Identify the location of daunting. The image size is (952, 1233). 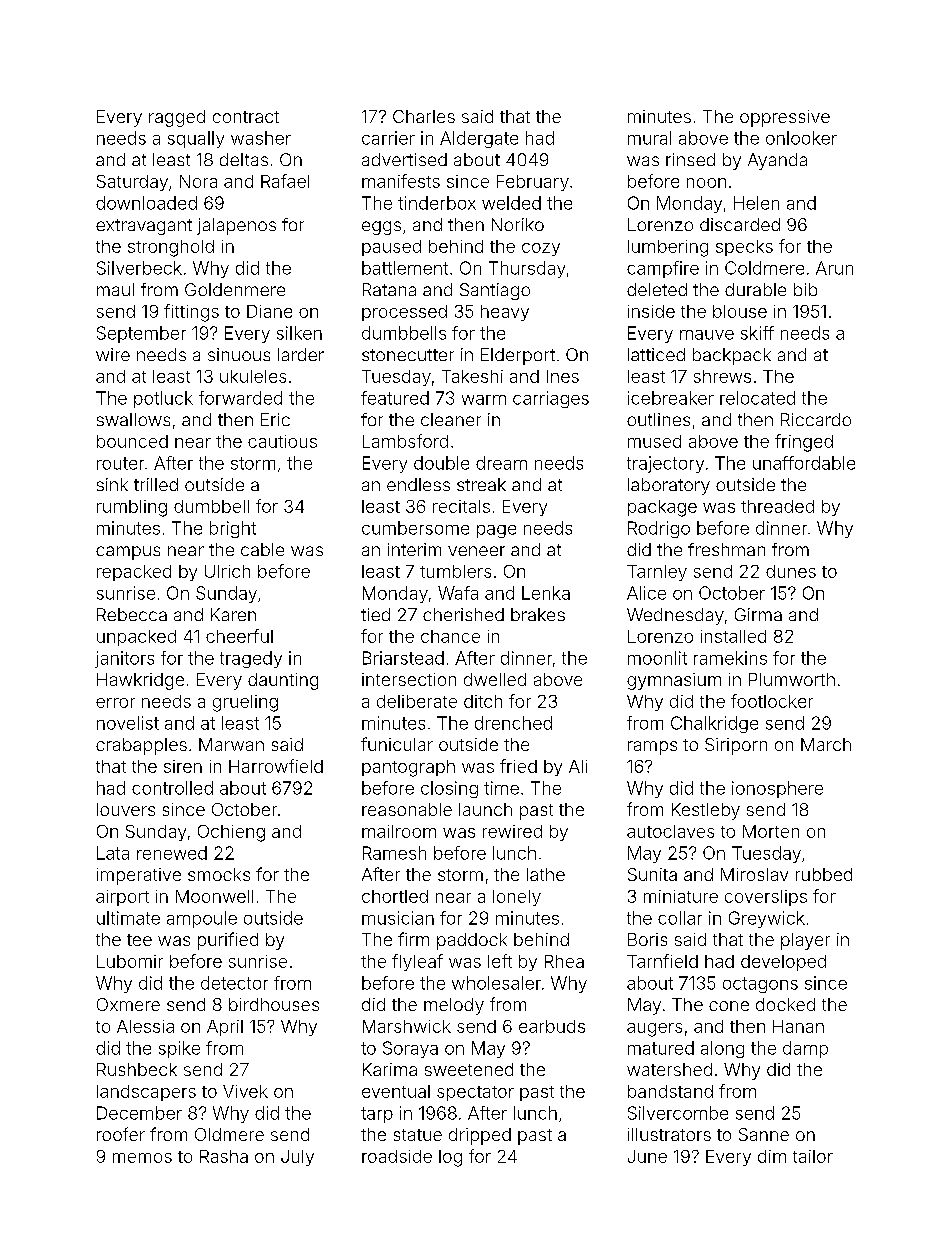
(283, 681).
